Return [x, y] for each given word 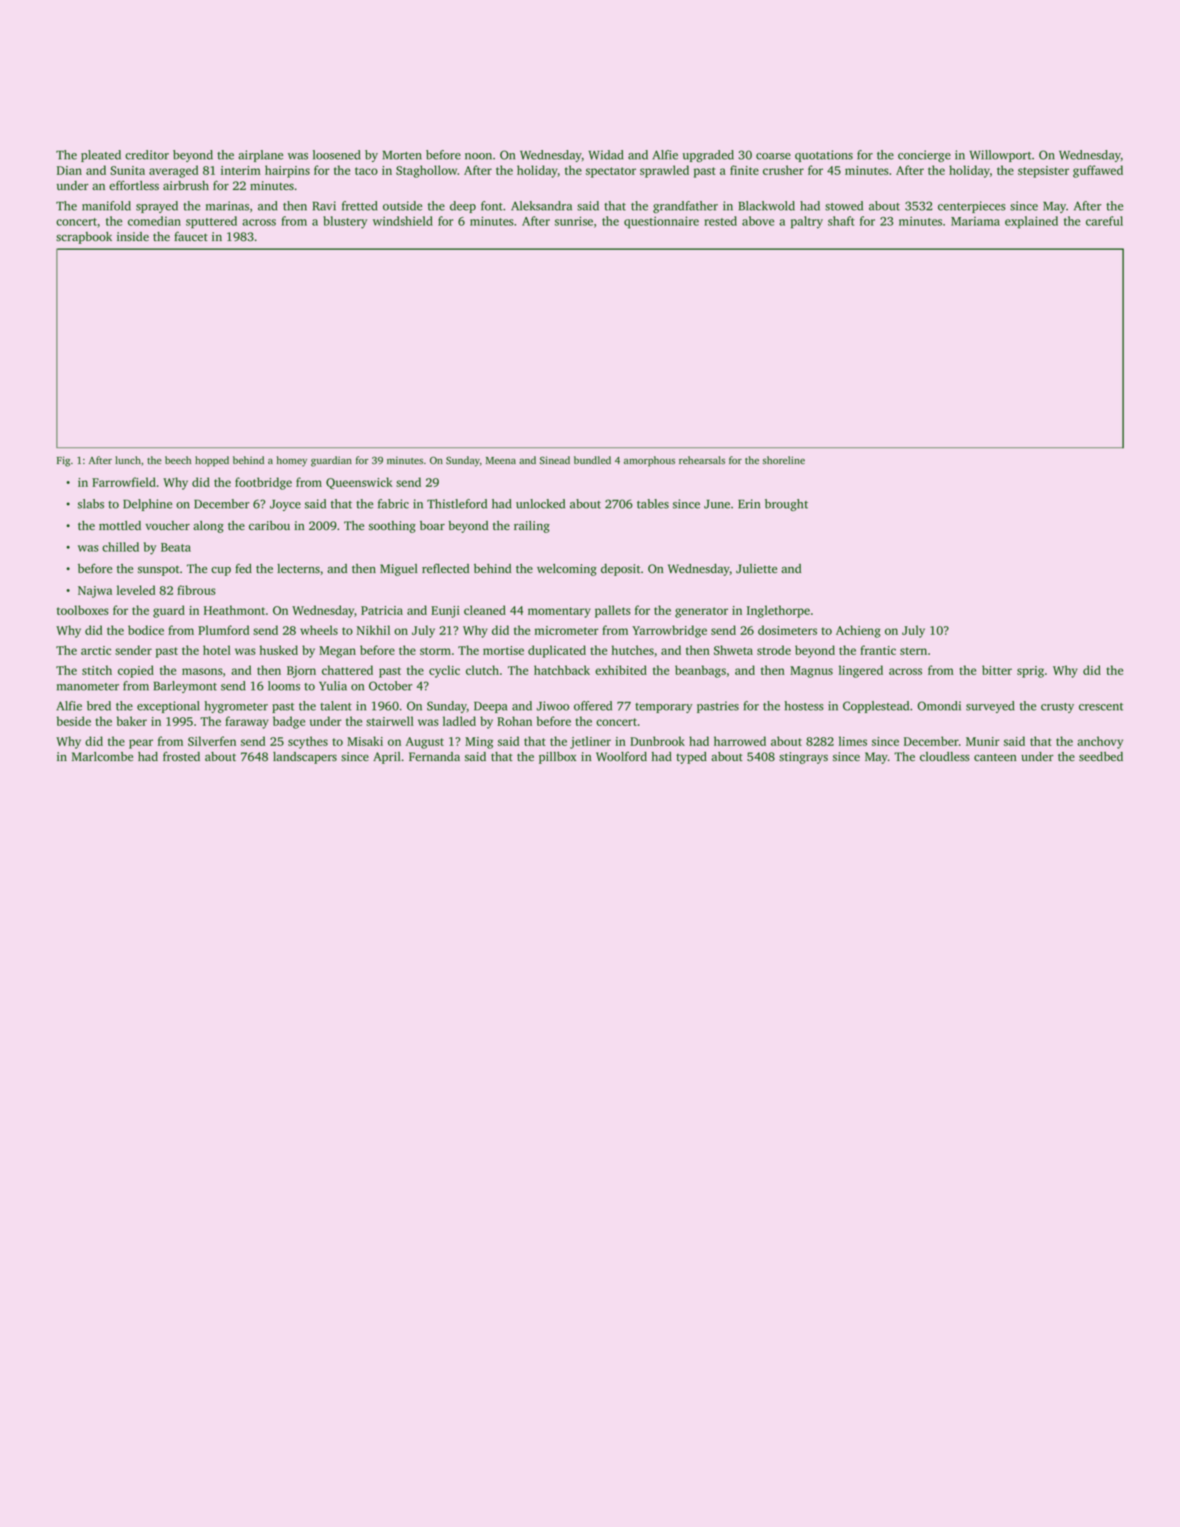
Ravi [324, 206]
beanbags [700, 671]
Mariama [975, 221]
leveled [136, 590]
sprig [1030, 672]
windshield [403, 221]
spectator [611, 172]
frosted [181, 756]
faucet [191, 236]
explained [1031, 222]
